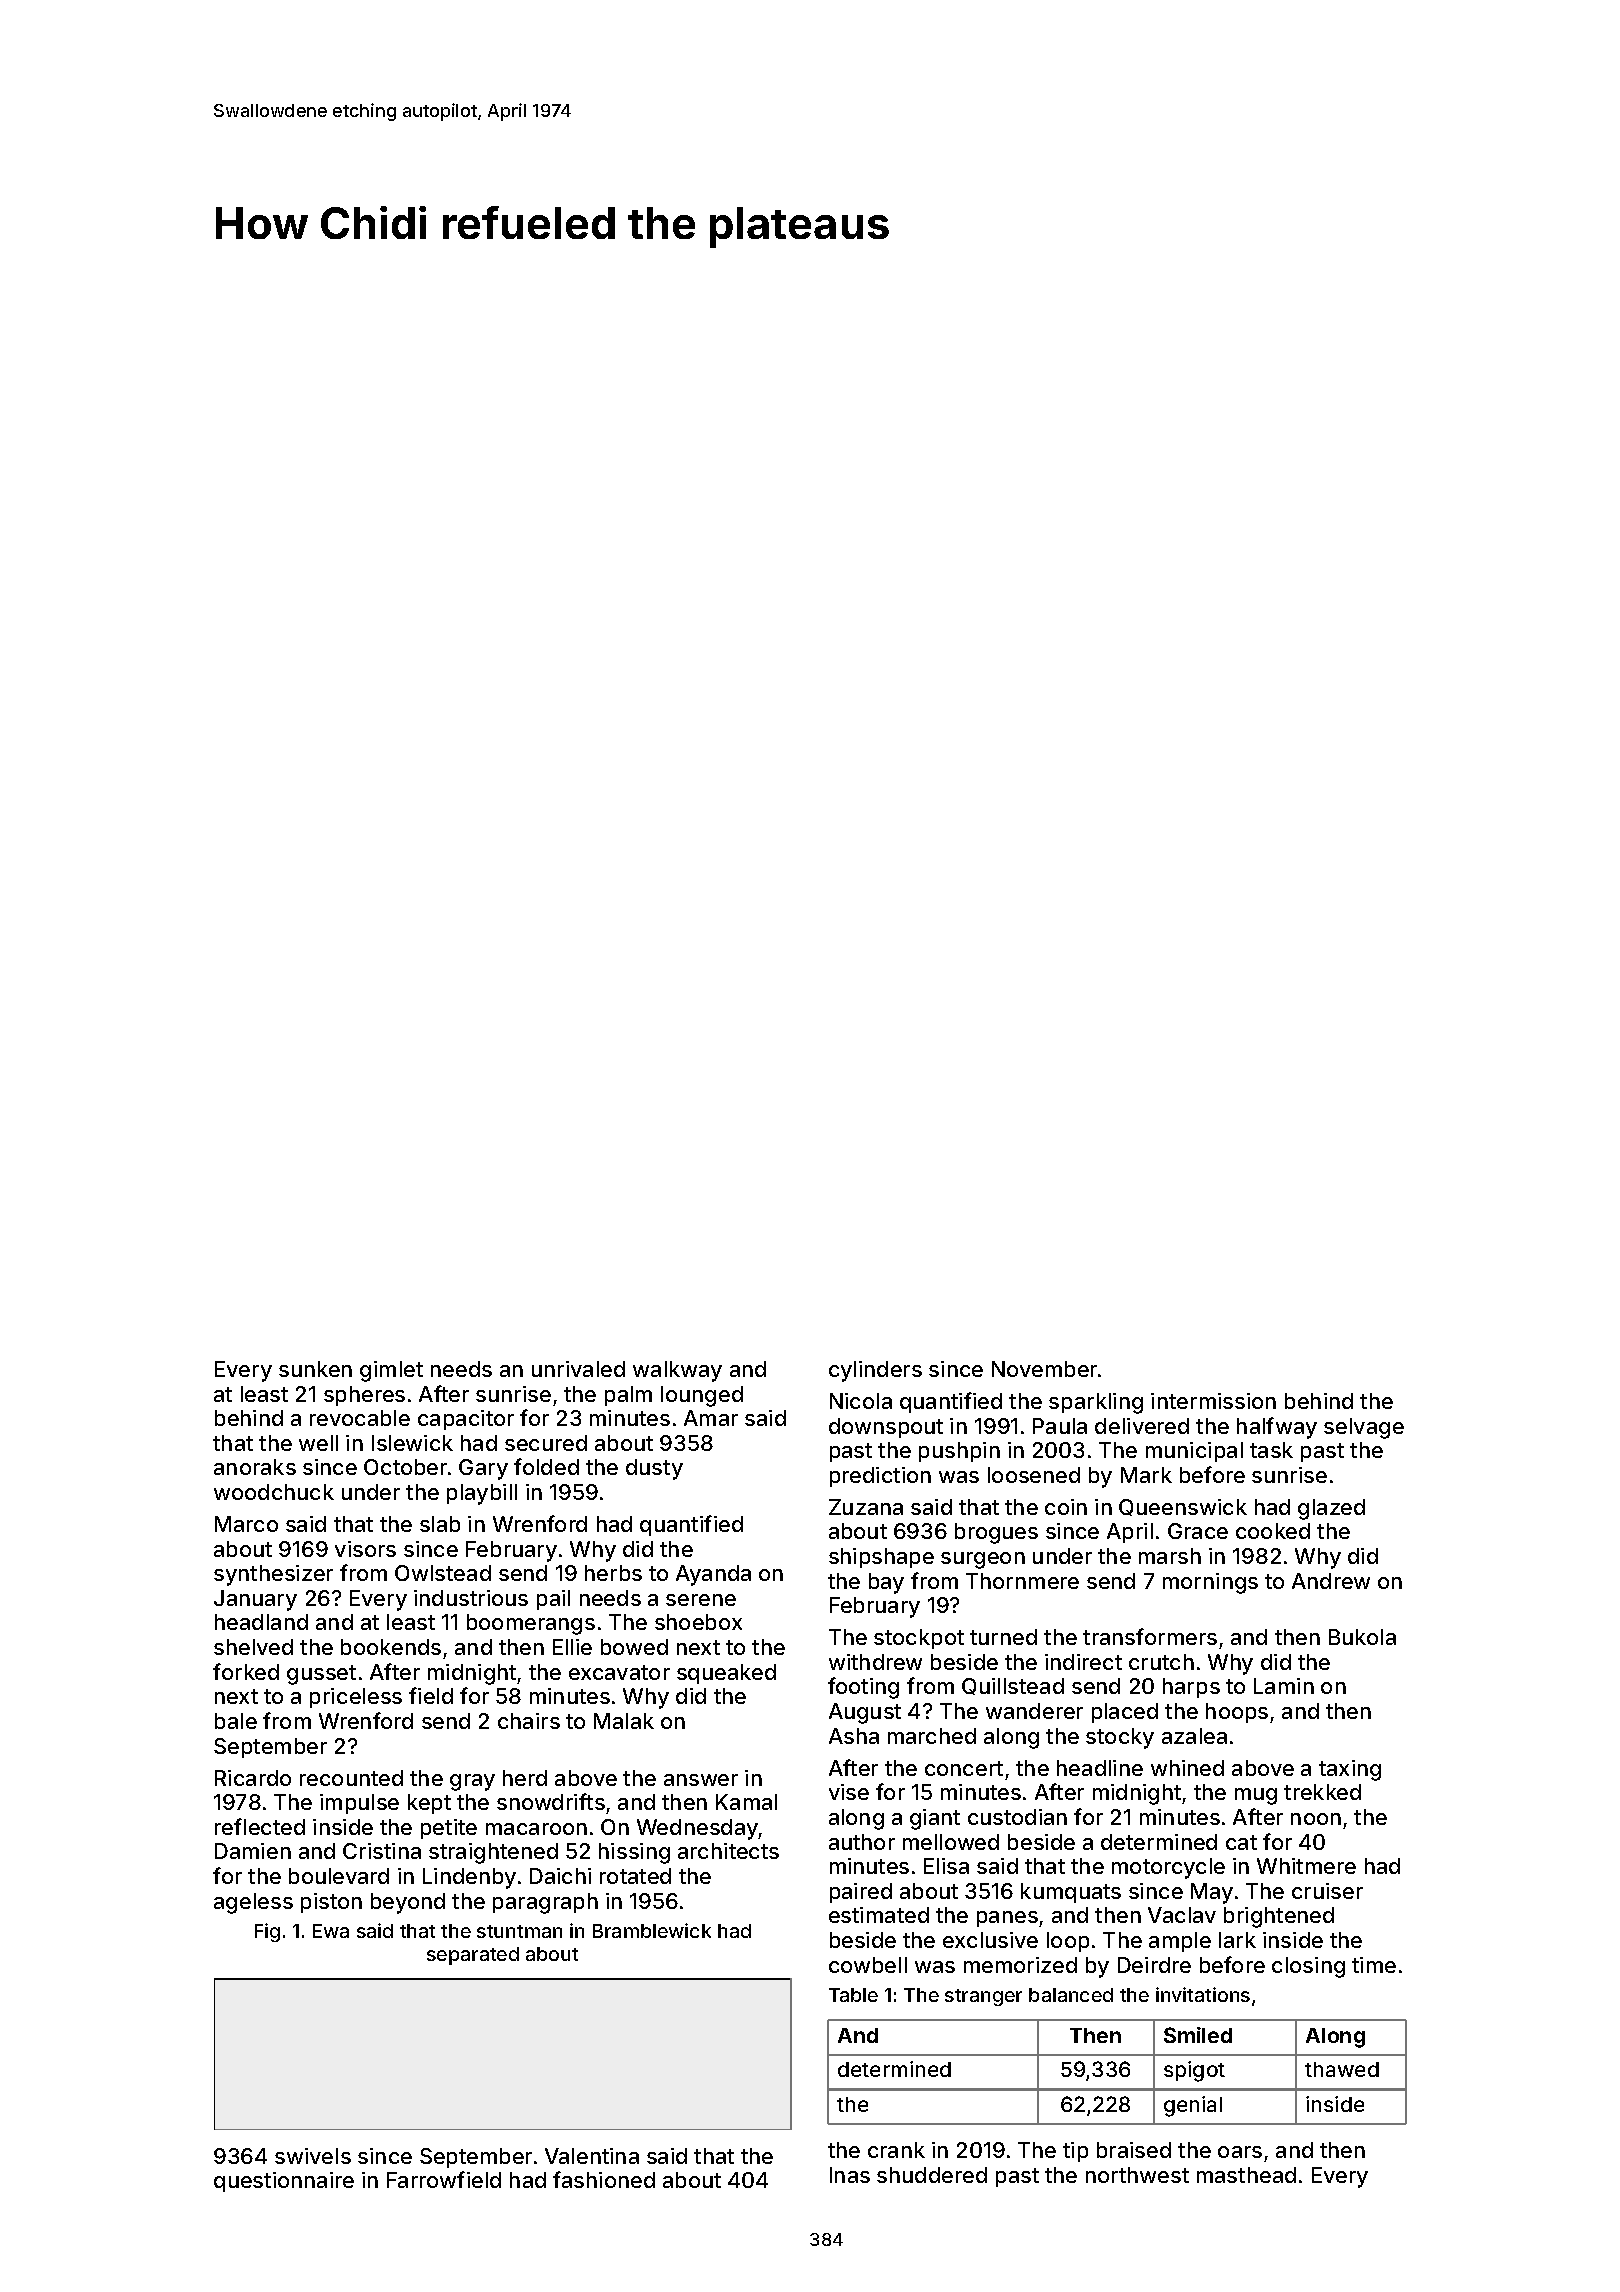  What do you see at coordinates (698, 1829) in the screenshot?
I see `Wednesday` at bounding box center [698, 1829].
